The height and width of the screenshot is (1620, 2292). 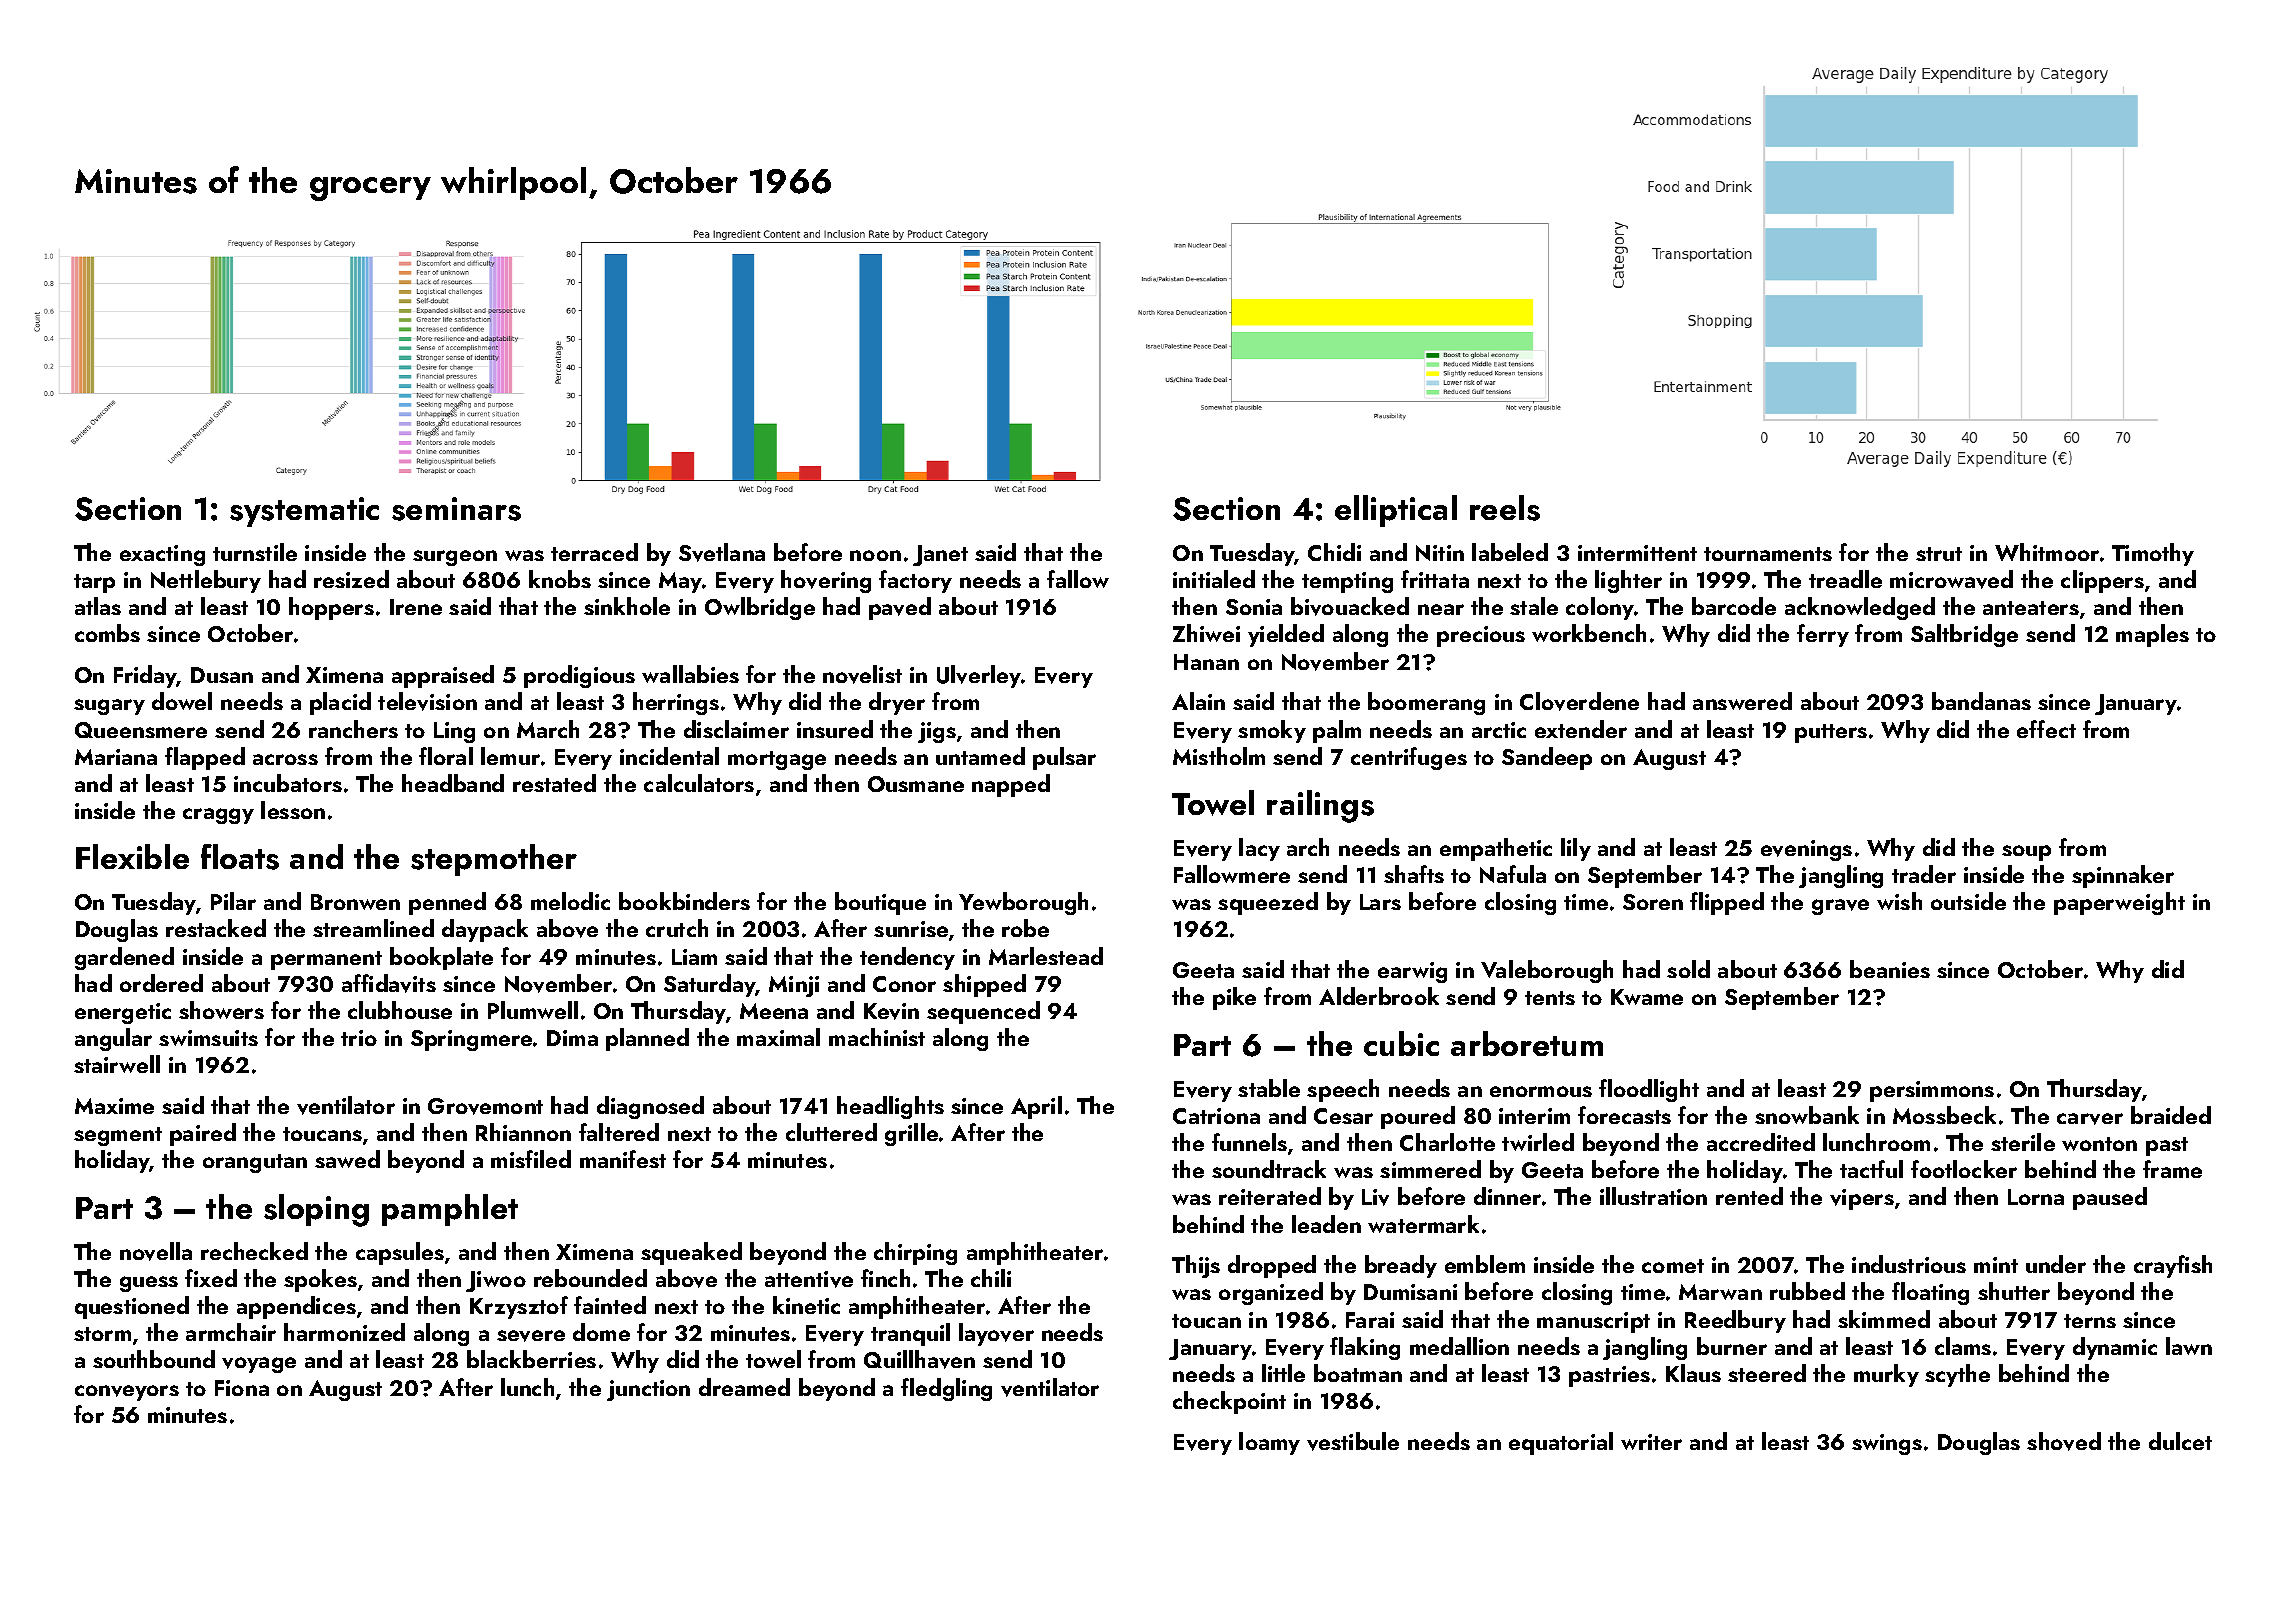 I want to click on melodic, so click(x=570, y=901).
